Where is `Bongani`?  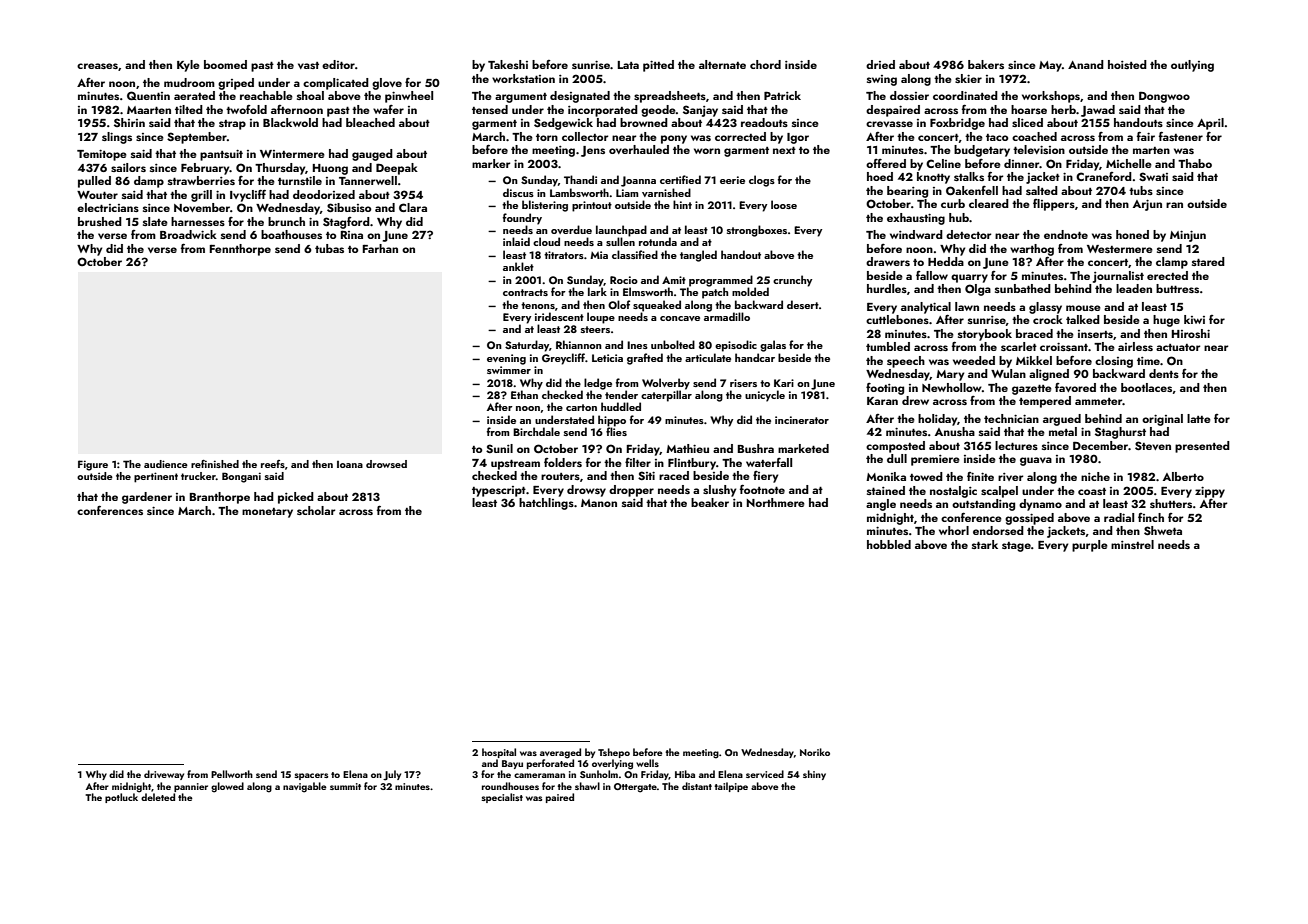 Bongani is located at coordinates (241, 477).
